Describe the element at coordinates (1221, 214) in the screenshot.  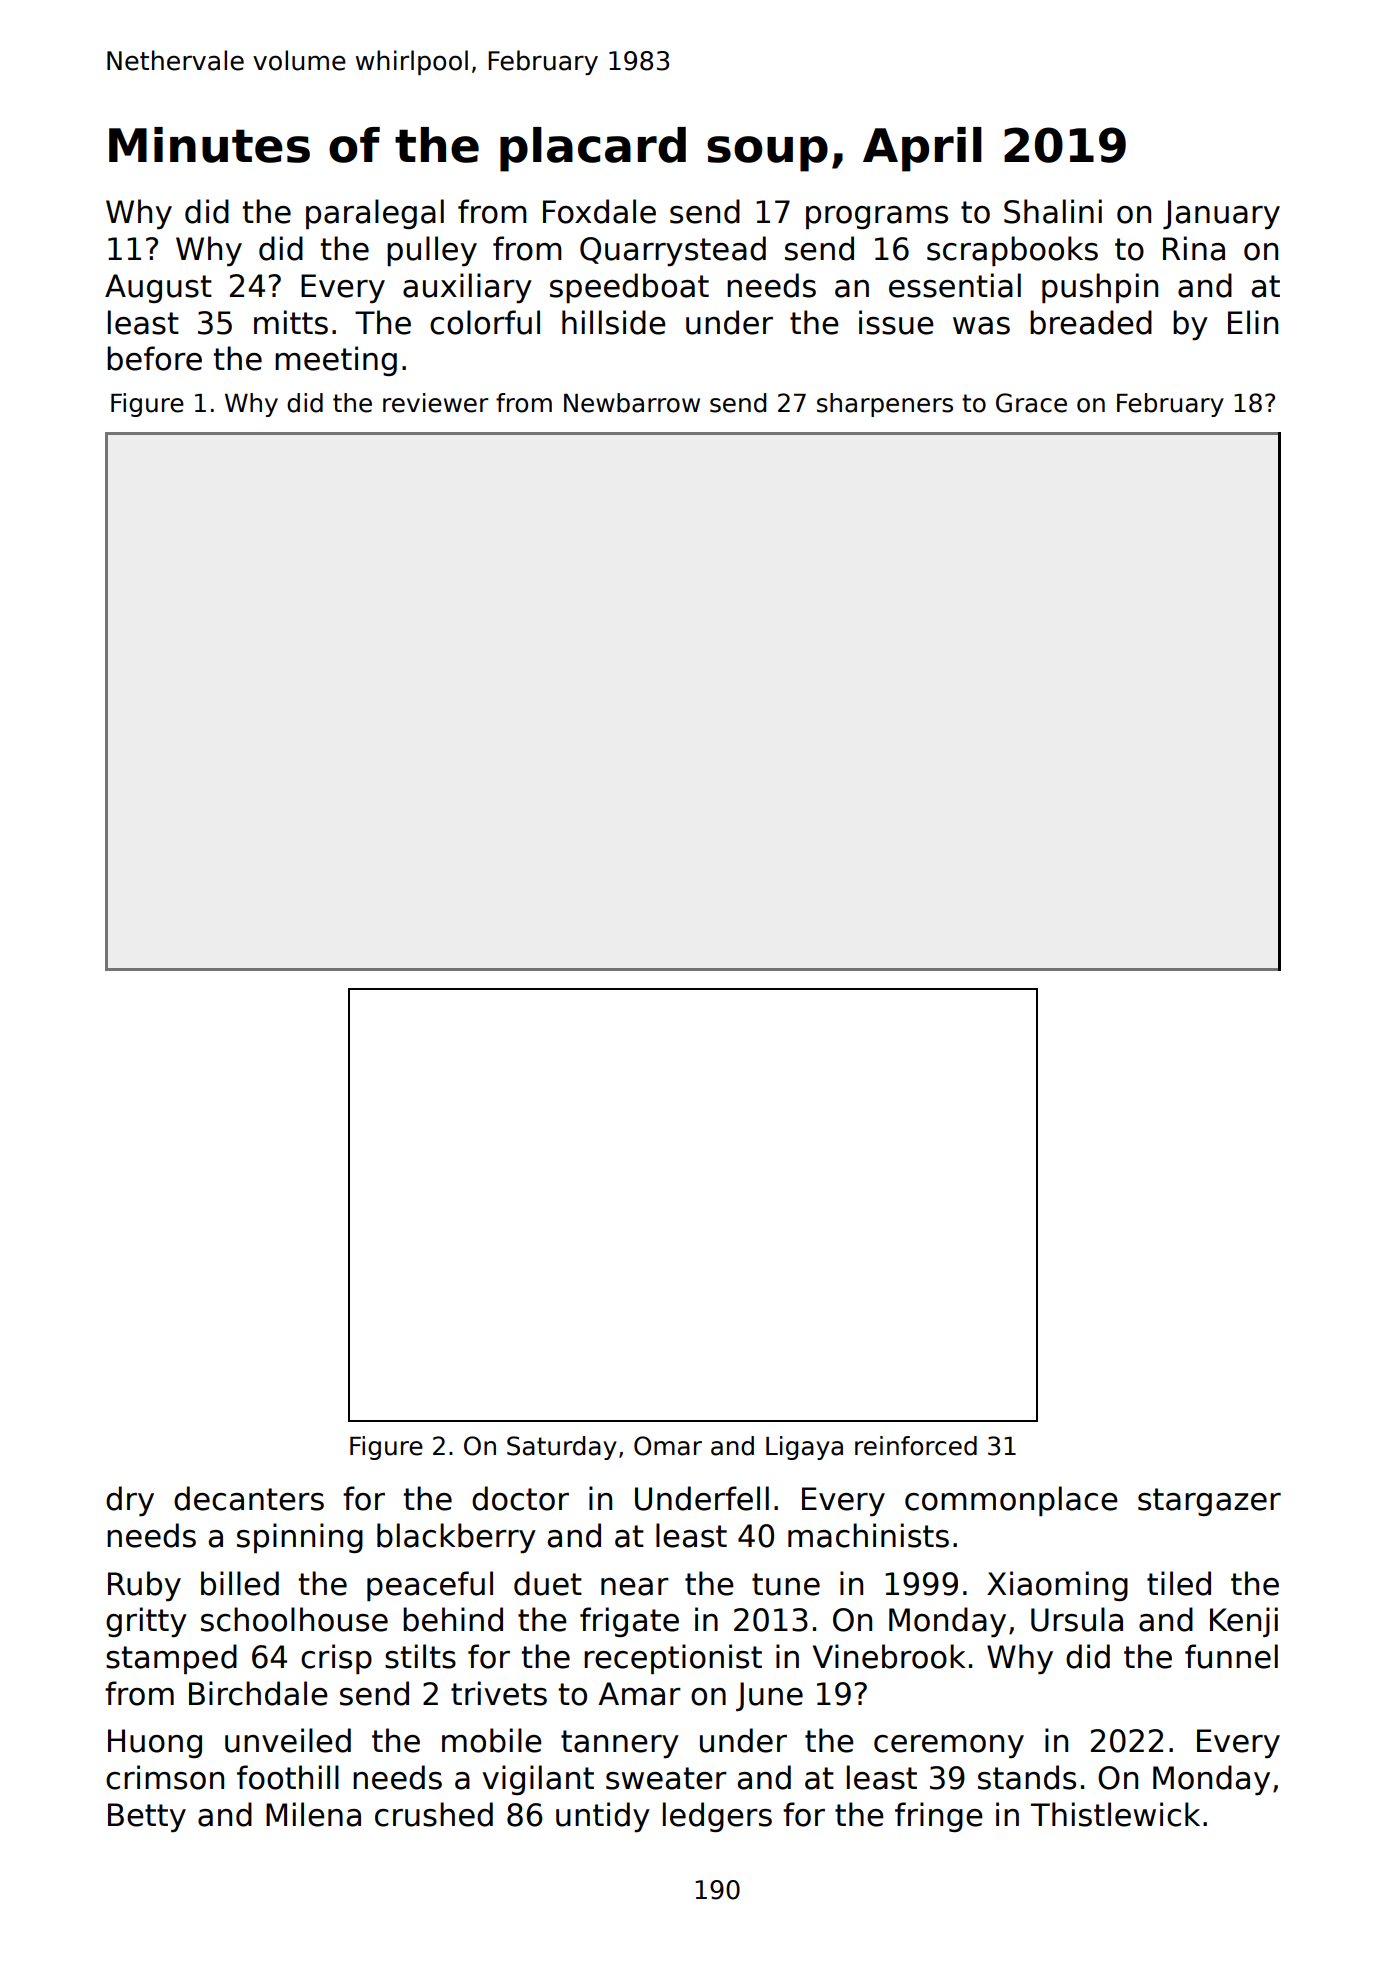
I see `January` at that location.
